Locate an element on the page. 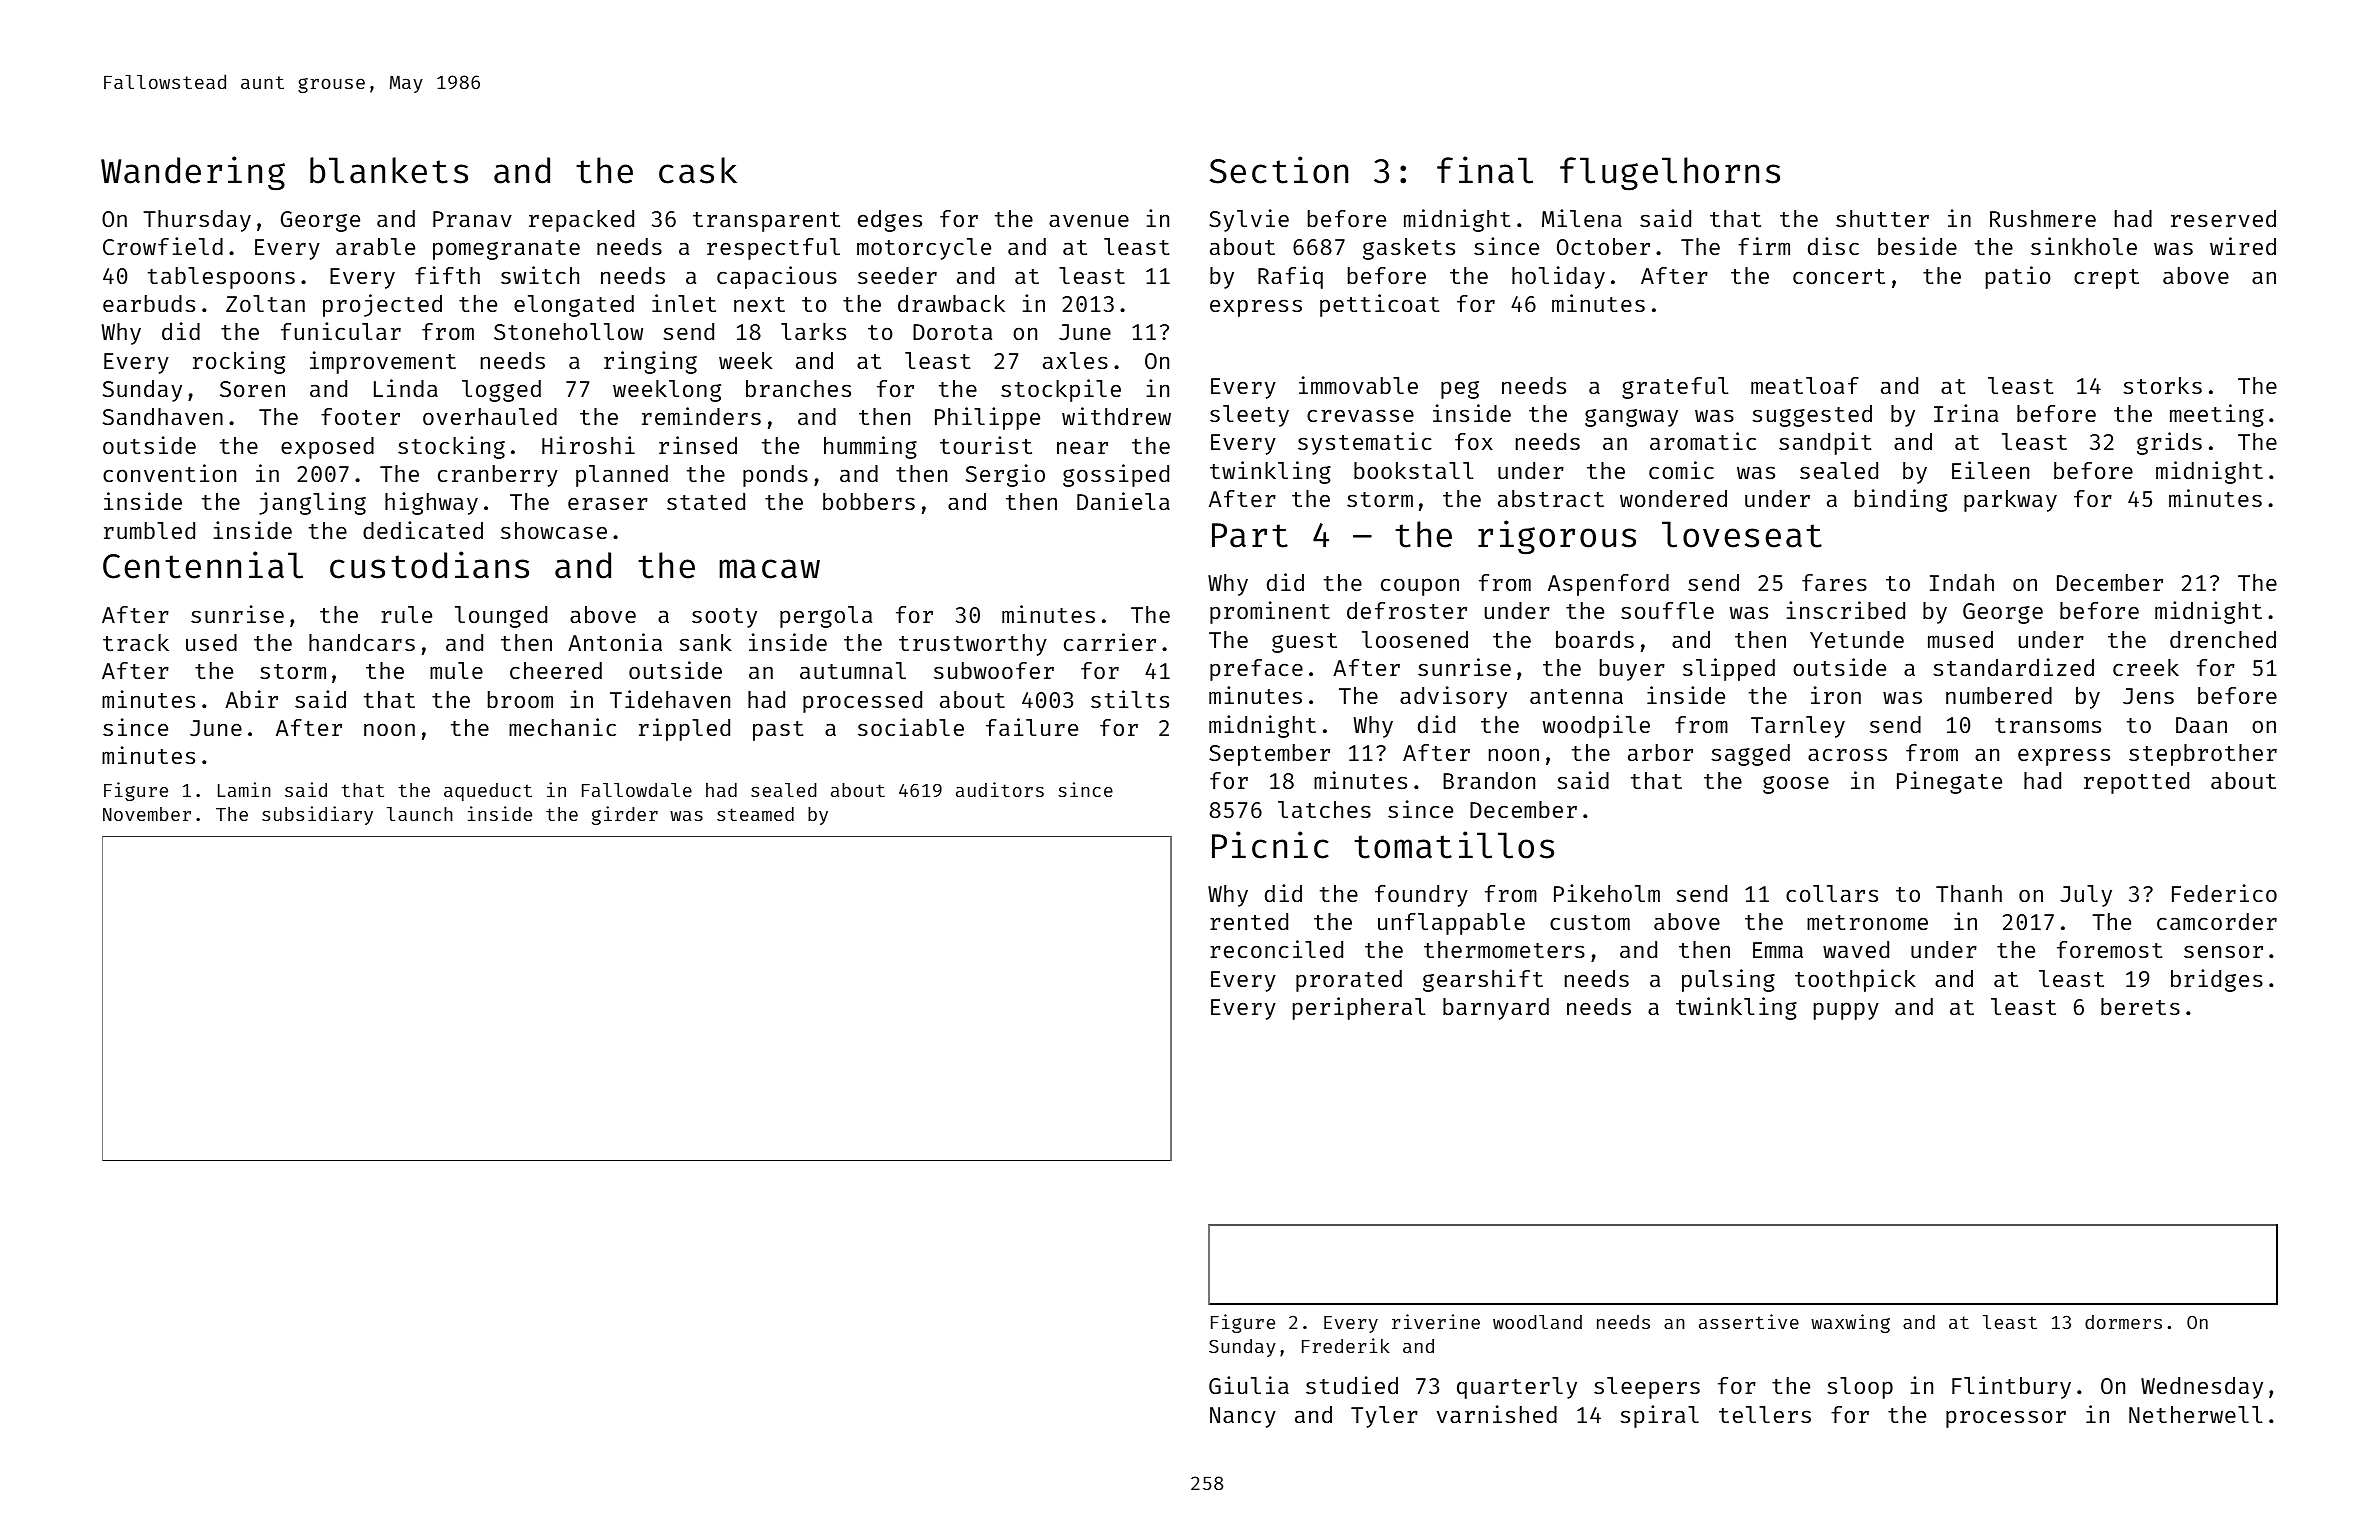  blankets is located at coordinates (389, 170).
